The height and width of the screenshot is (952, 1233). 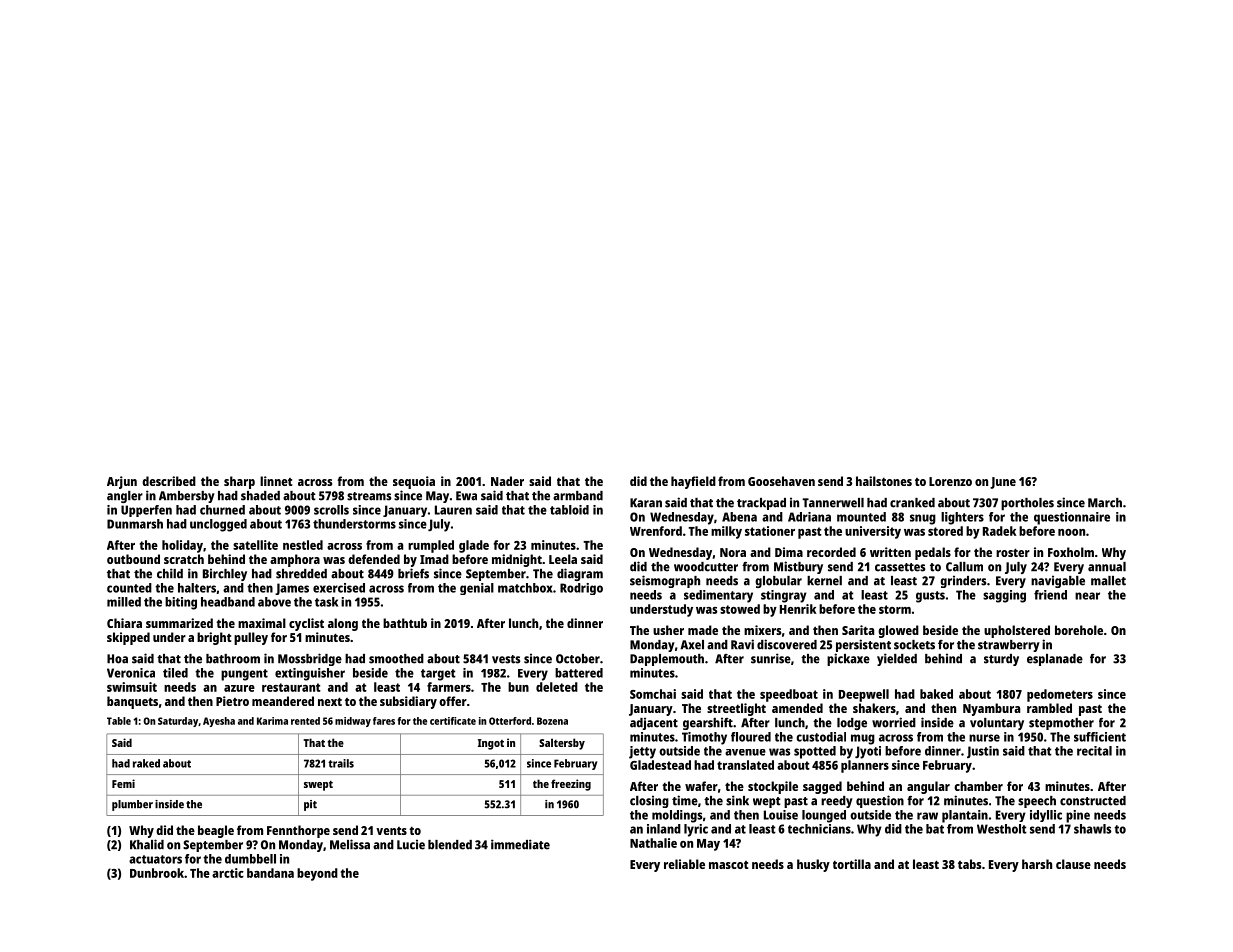 What do you see at coordinates (228, 873) in the screenshot?
I see `arctic` at bounding box center [228, 873].
